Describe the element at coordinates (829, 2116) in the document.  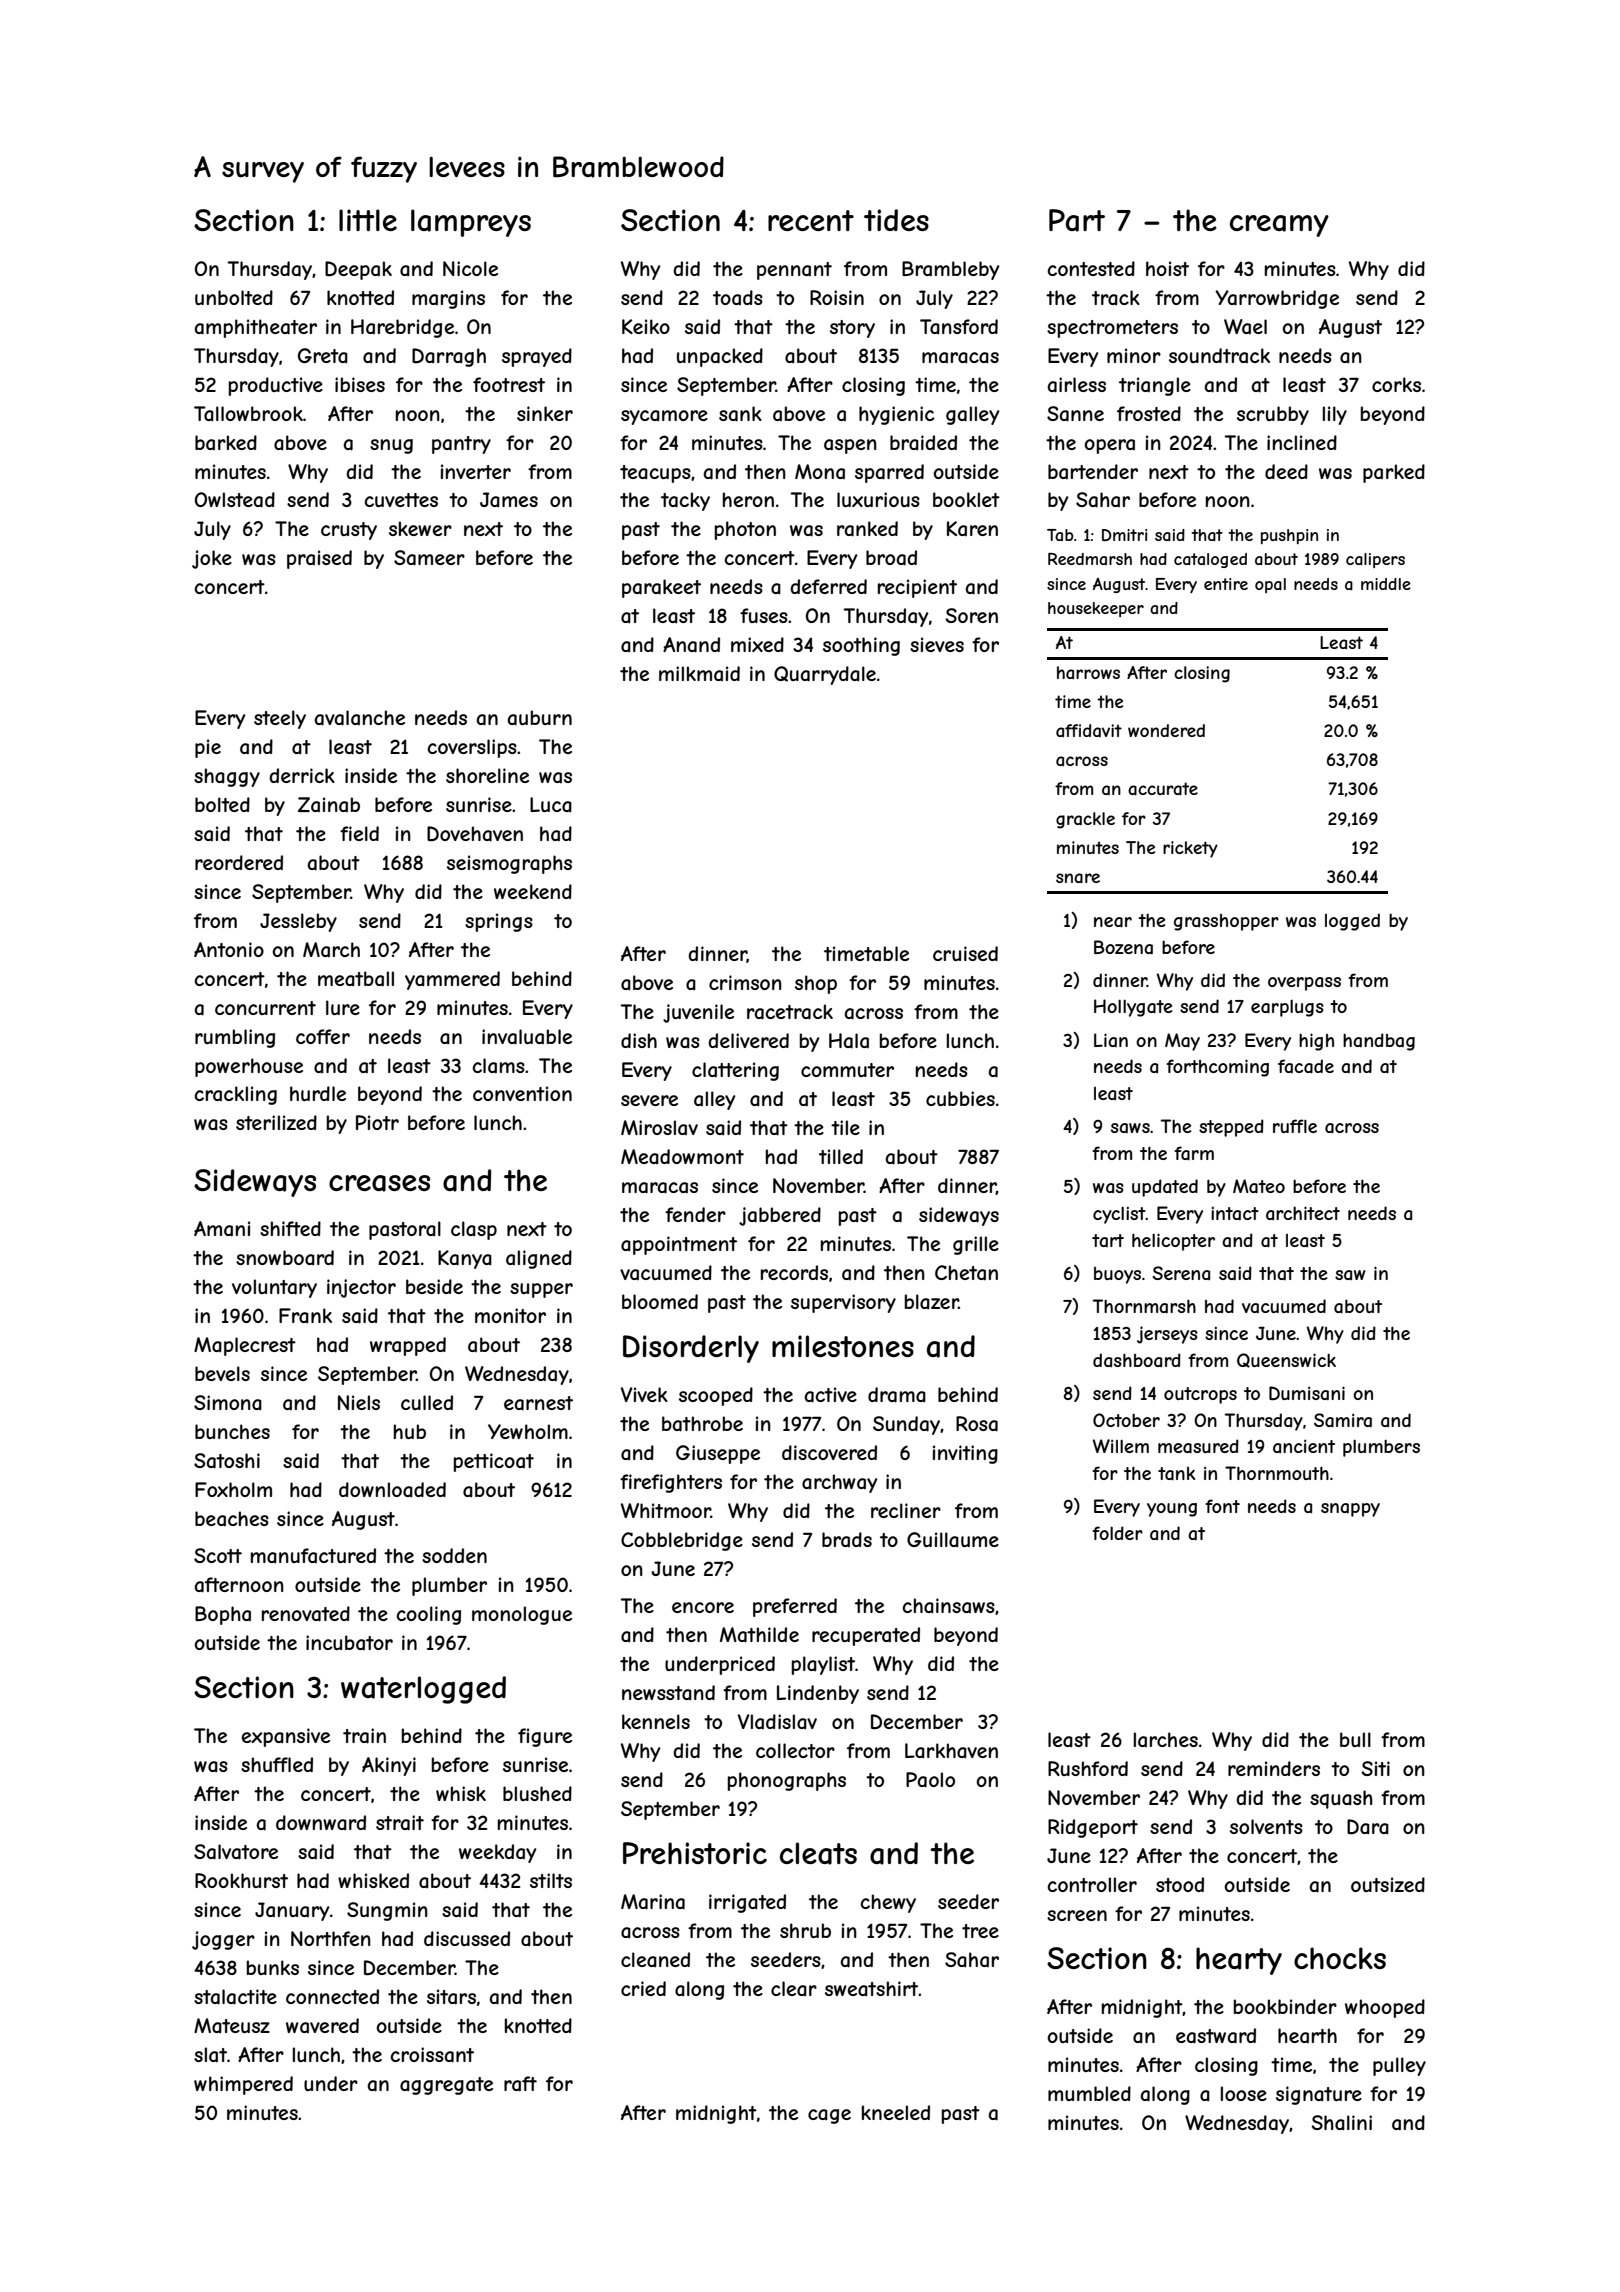
I see `cage` at that location.
